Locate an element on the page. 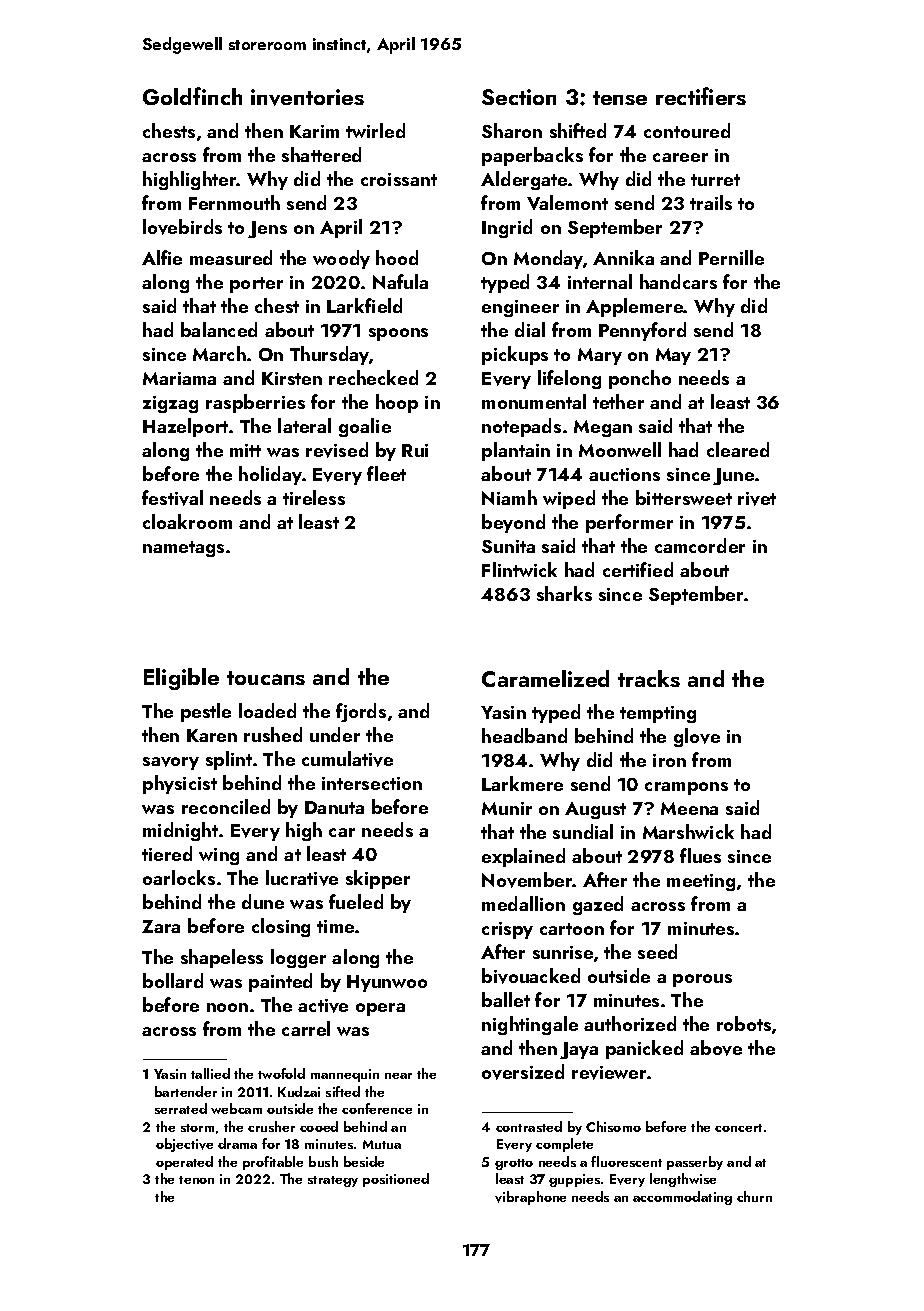 The height and width of the page is (1311, 924). tenon is located at coordinates (196, 1180).
